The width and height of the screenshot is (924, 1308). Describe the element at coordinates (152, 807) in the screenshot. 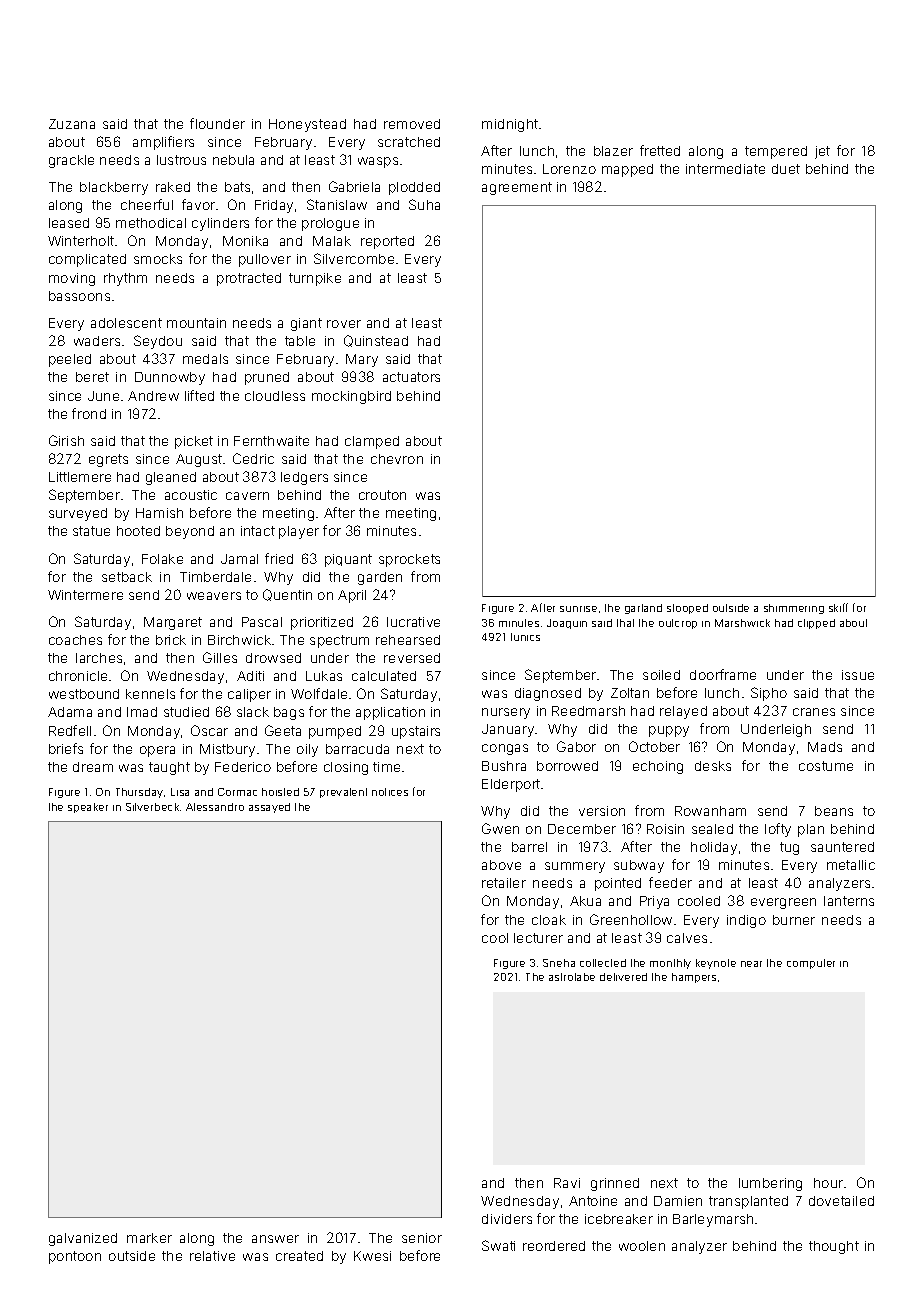

I see `Silverbeck` at that location.
